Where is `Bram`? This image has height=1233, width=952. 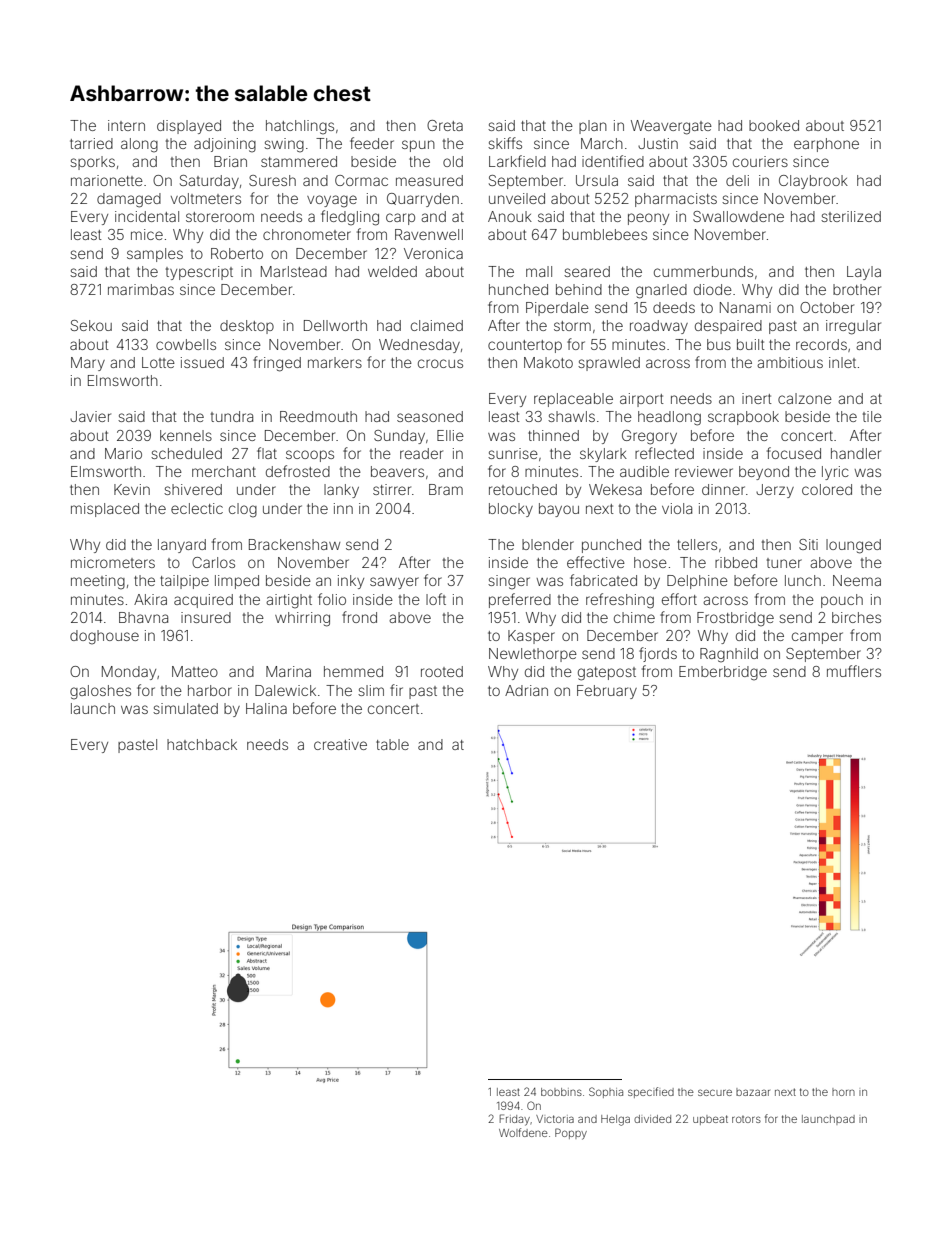 Bram is located at coordinates (446, 489).
